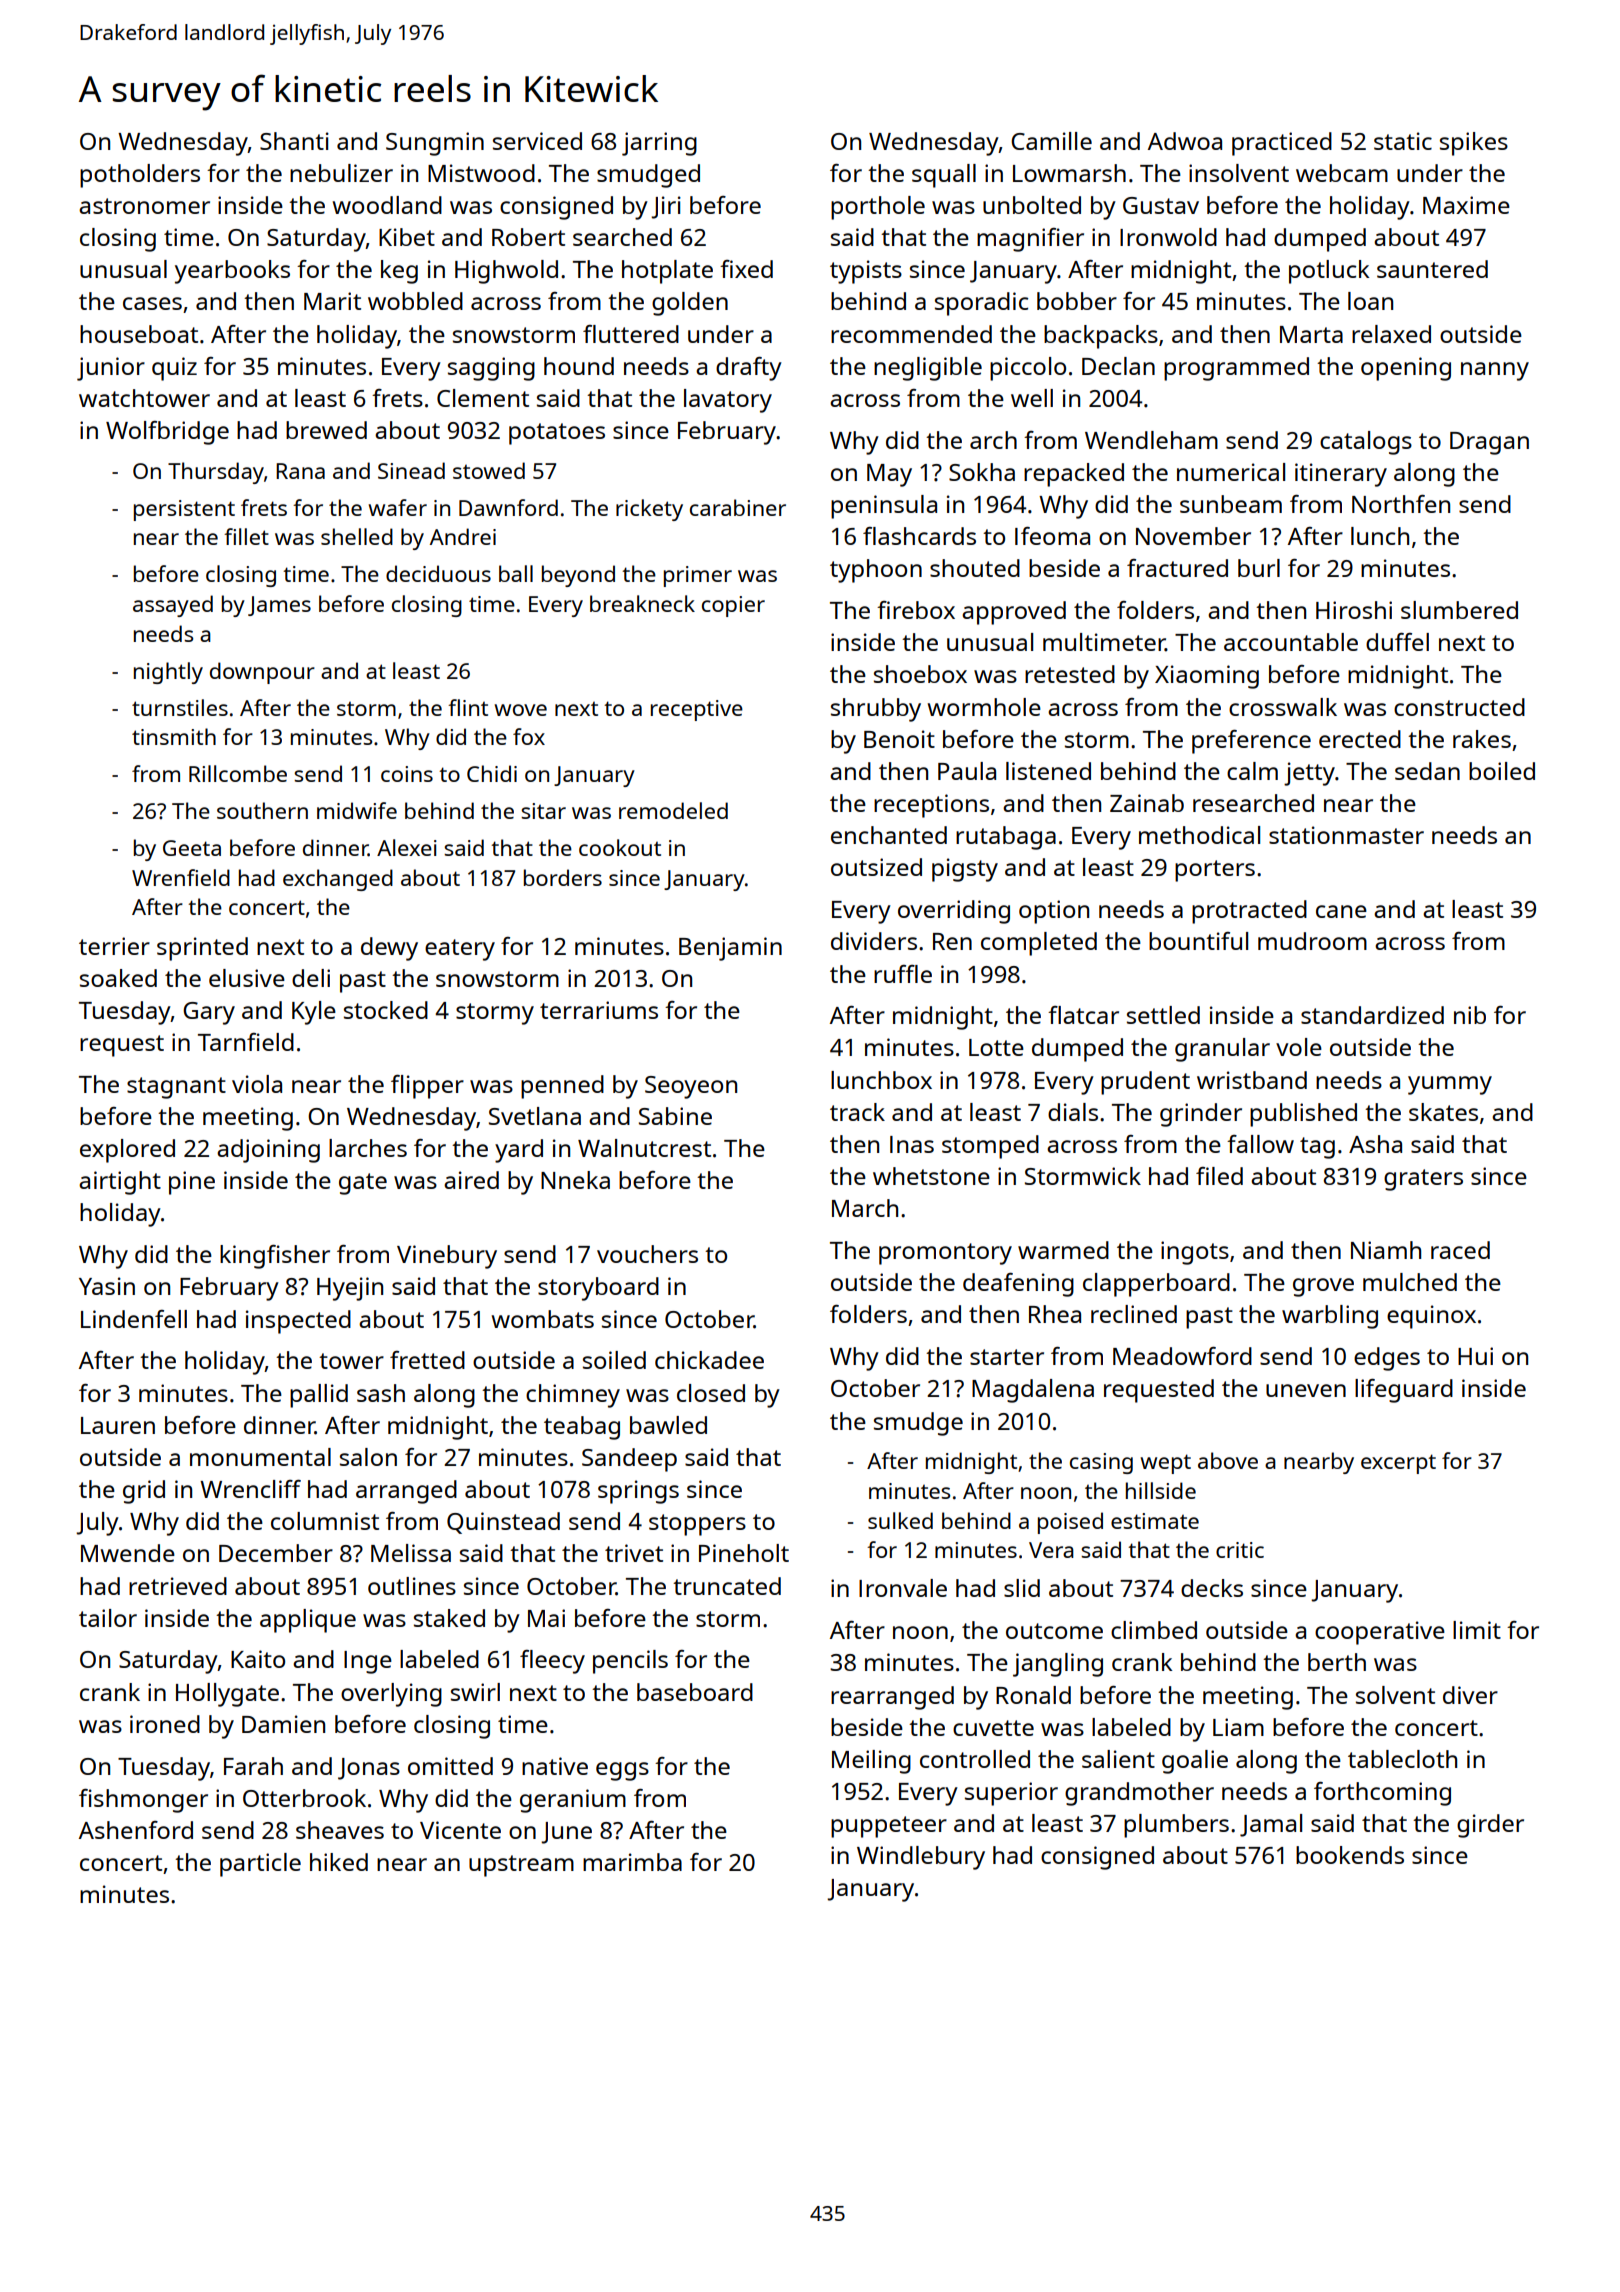 The height and width of the page is (2292, 1620). I want to click on Inas, so click(912, 1144).
